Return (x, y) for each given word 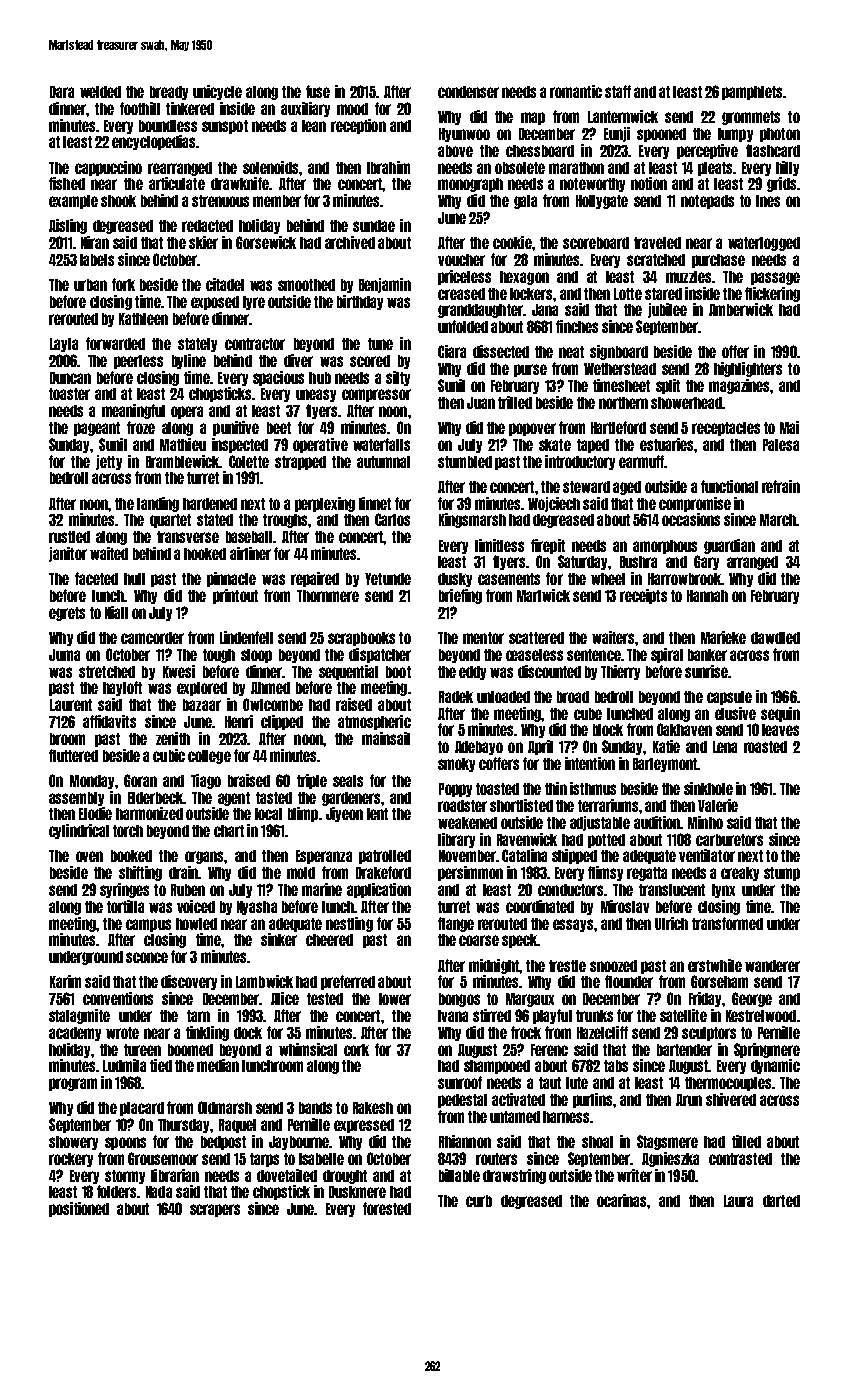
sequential (348, 672)
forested (387, 1208)
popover (532, 429)
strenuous (220, 201)
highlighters (748, 369)
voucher (461, 260)
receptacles (726, 429)
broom (67, 739)
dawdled (775, 638)
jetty (109, 462)
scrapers (215, 1210)
